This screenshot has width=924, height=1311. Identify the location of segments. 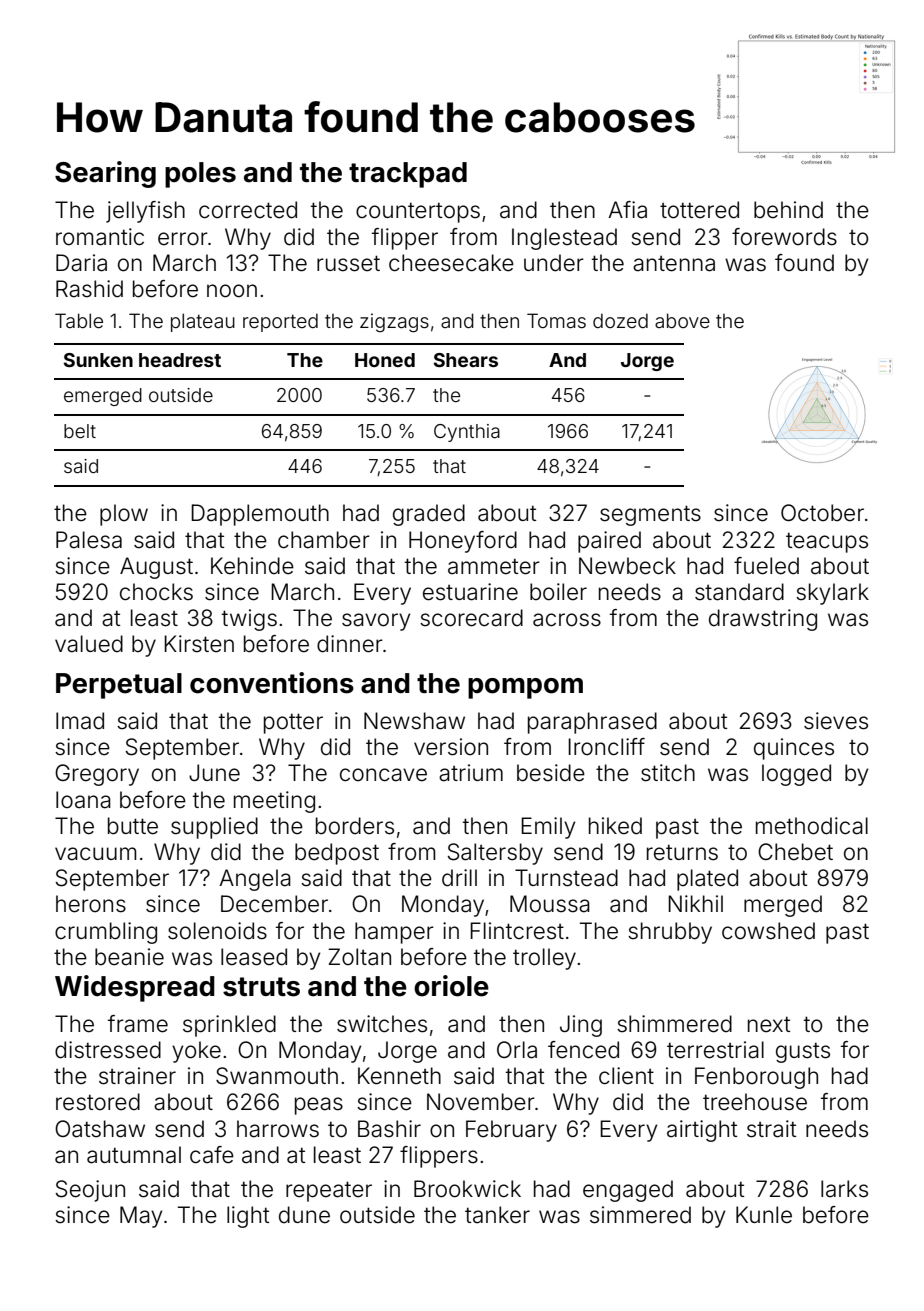
(650, 515).
